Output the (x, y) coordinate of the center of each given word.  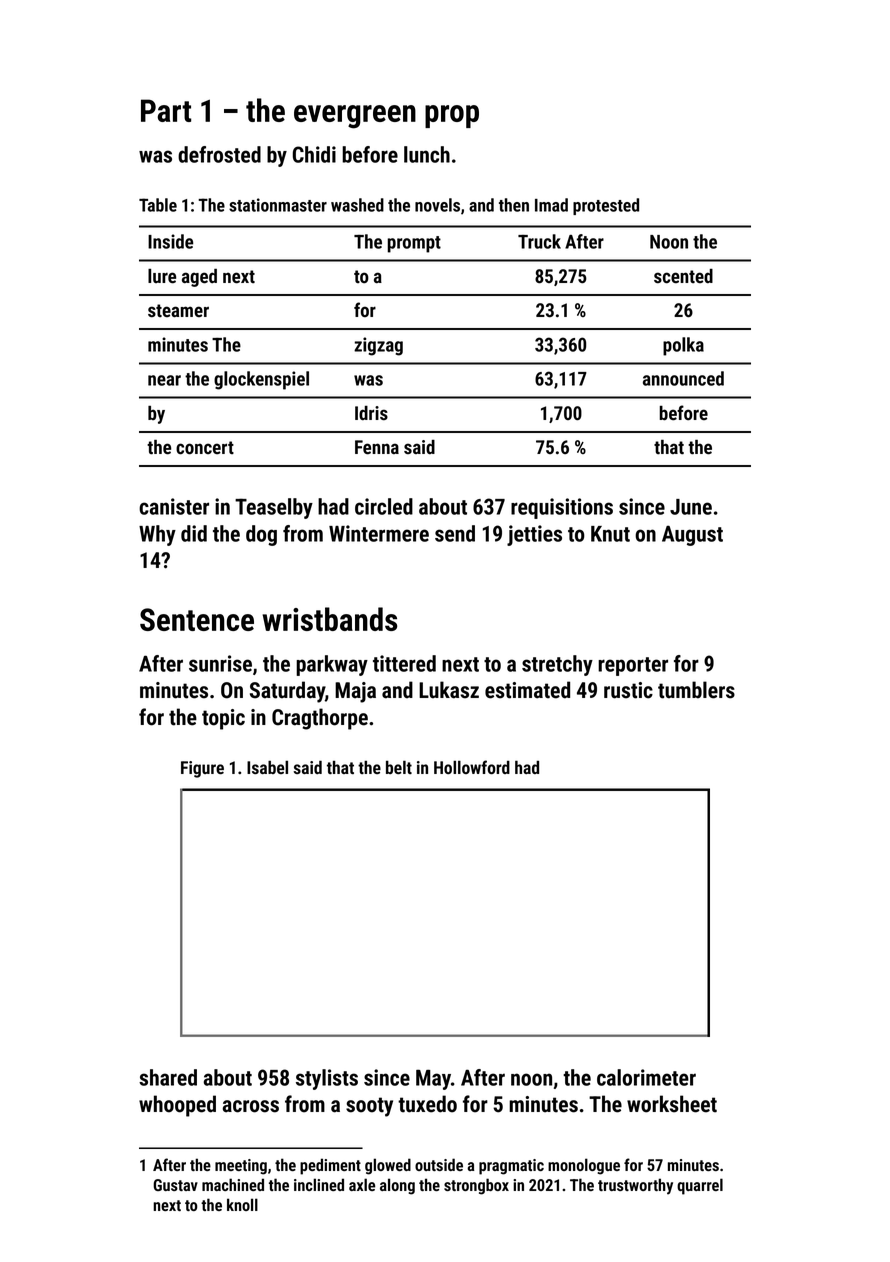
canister (174, 506)
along (397, 1186)
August (692, 535)
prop (452, 116)
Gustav (175, 1185)
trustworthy (635, 1186)
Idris (371, 413)
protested (606, 206)
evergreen (355, 117)
